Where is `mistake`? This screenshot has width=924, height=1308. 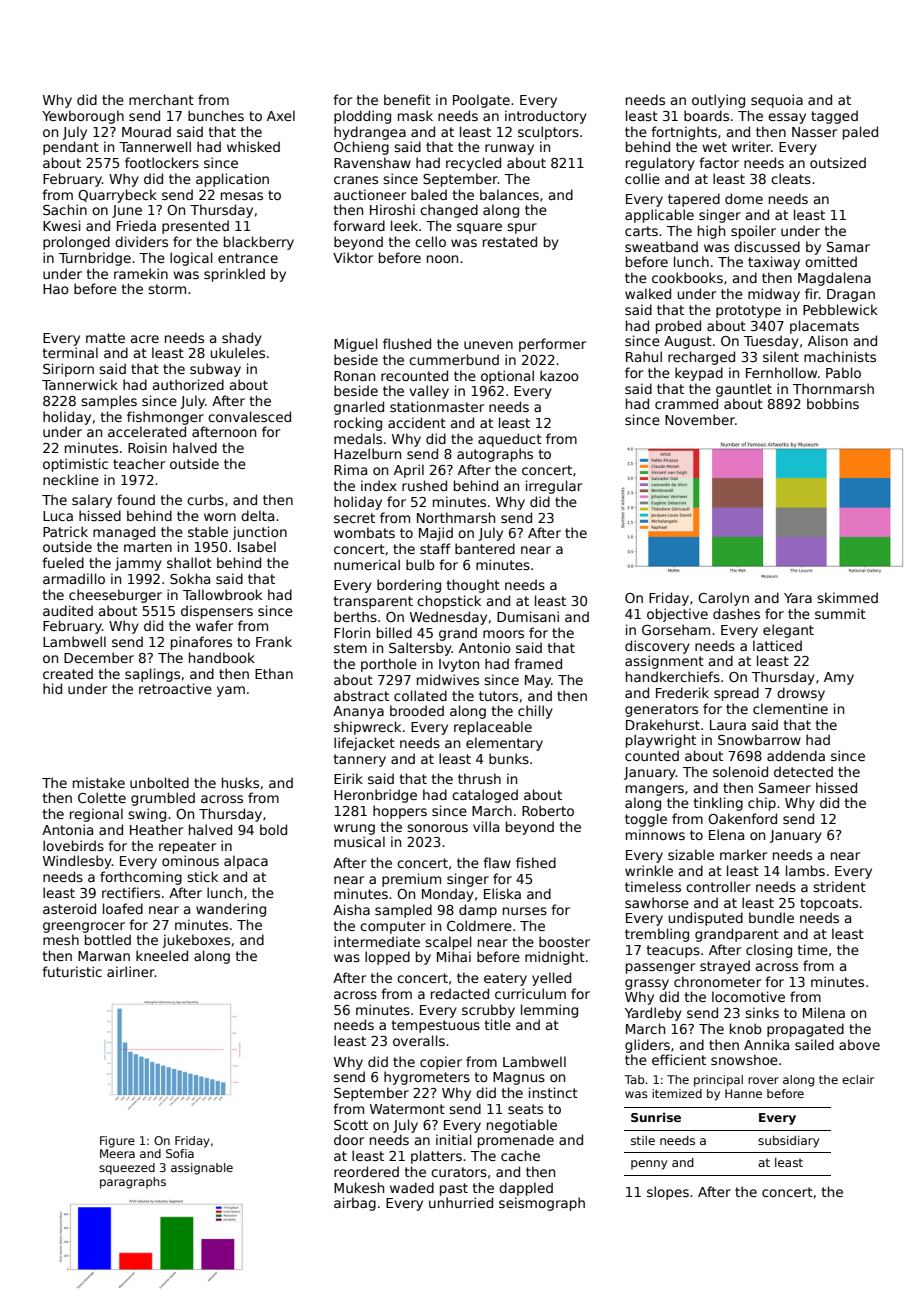 mistake is located at coordinates (99, 782).
